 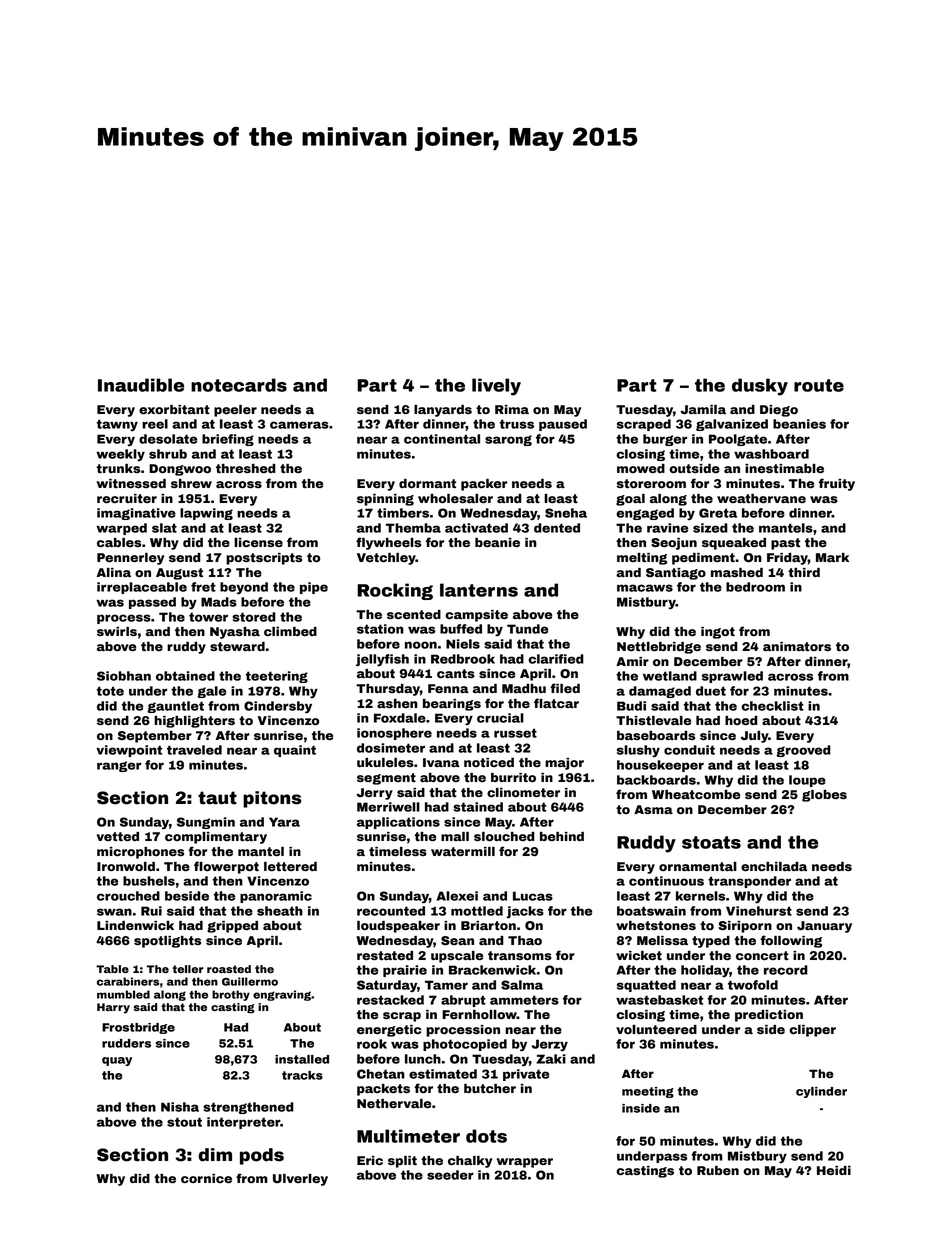 I want to click on slouched, so click(x=504, y=836).
